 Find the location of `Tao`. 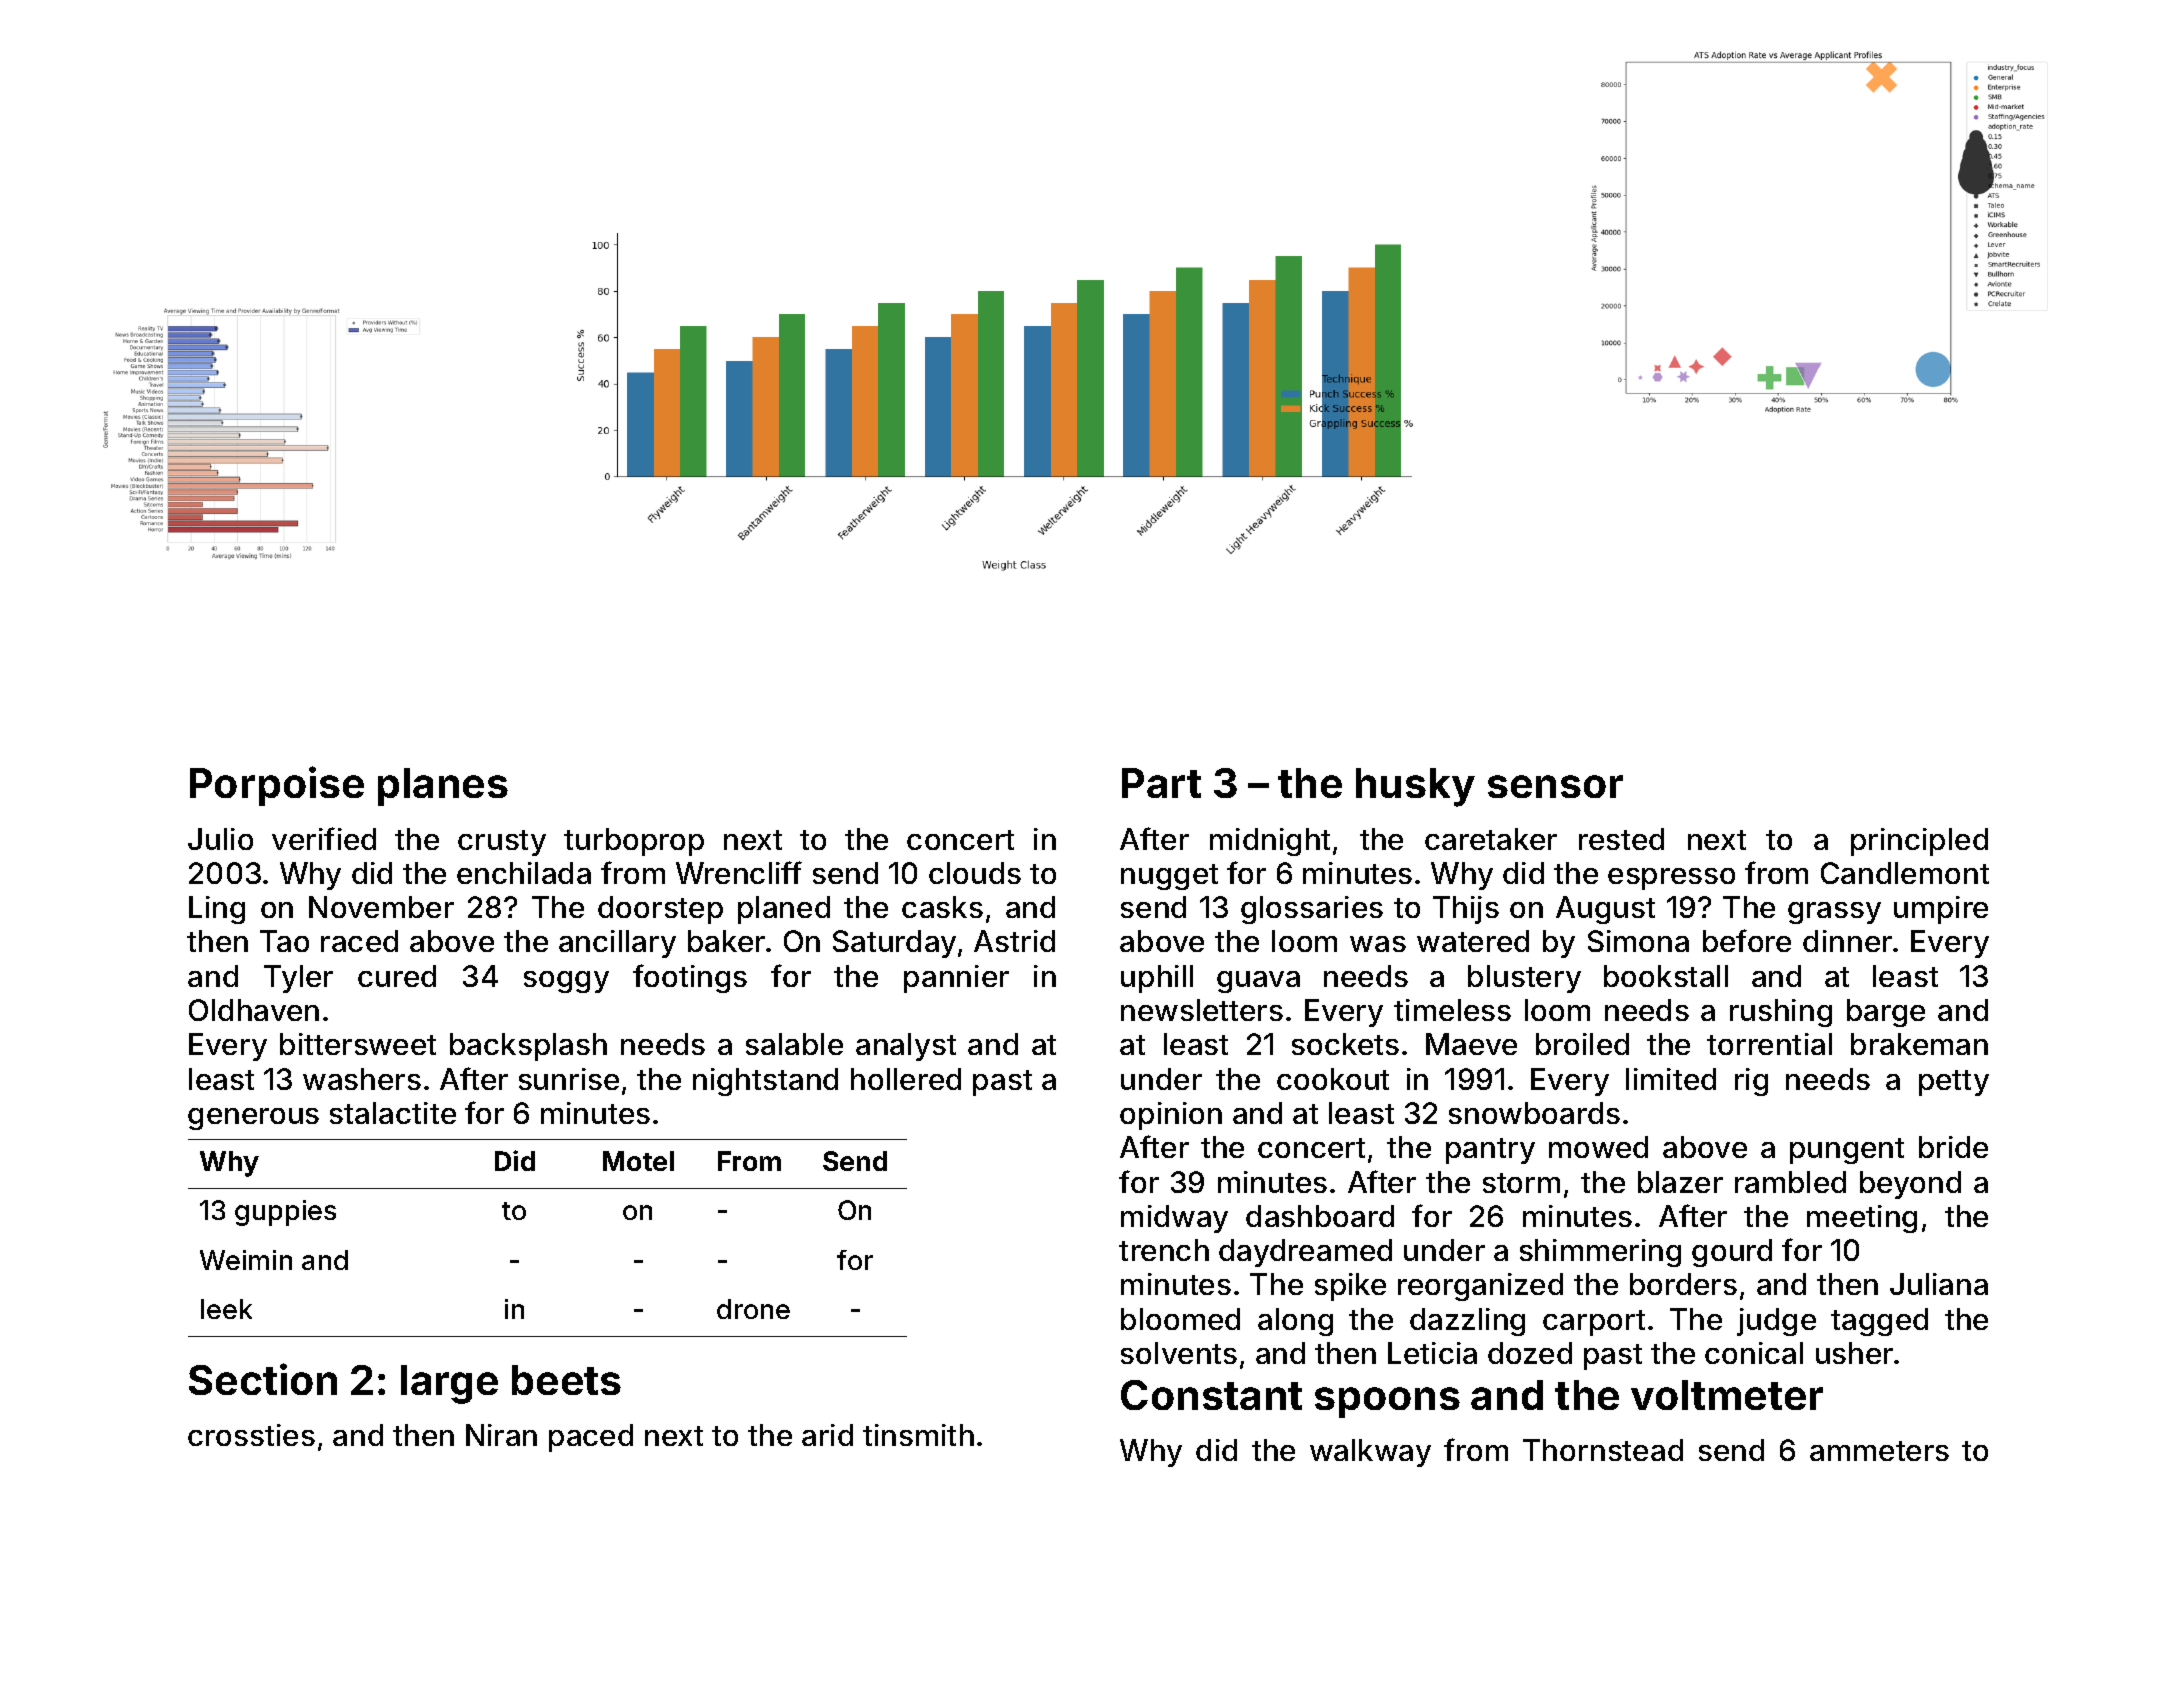

Tao is located at coordinates (284, 941).
